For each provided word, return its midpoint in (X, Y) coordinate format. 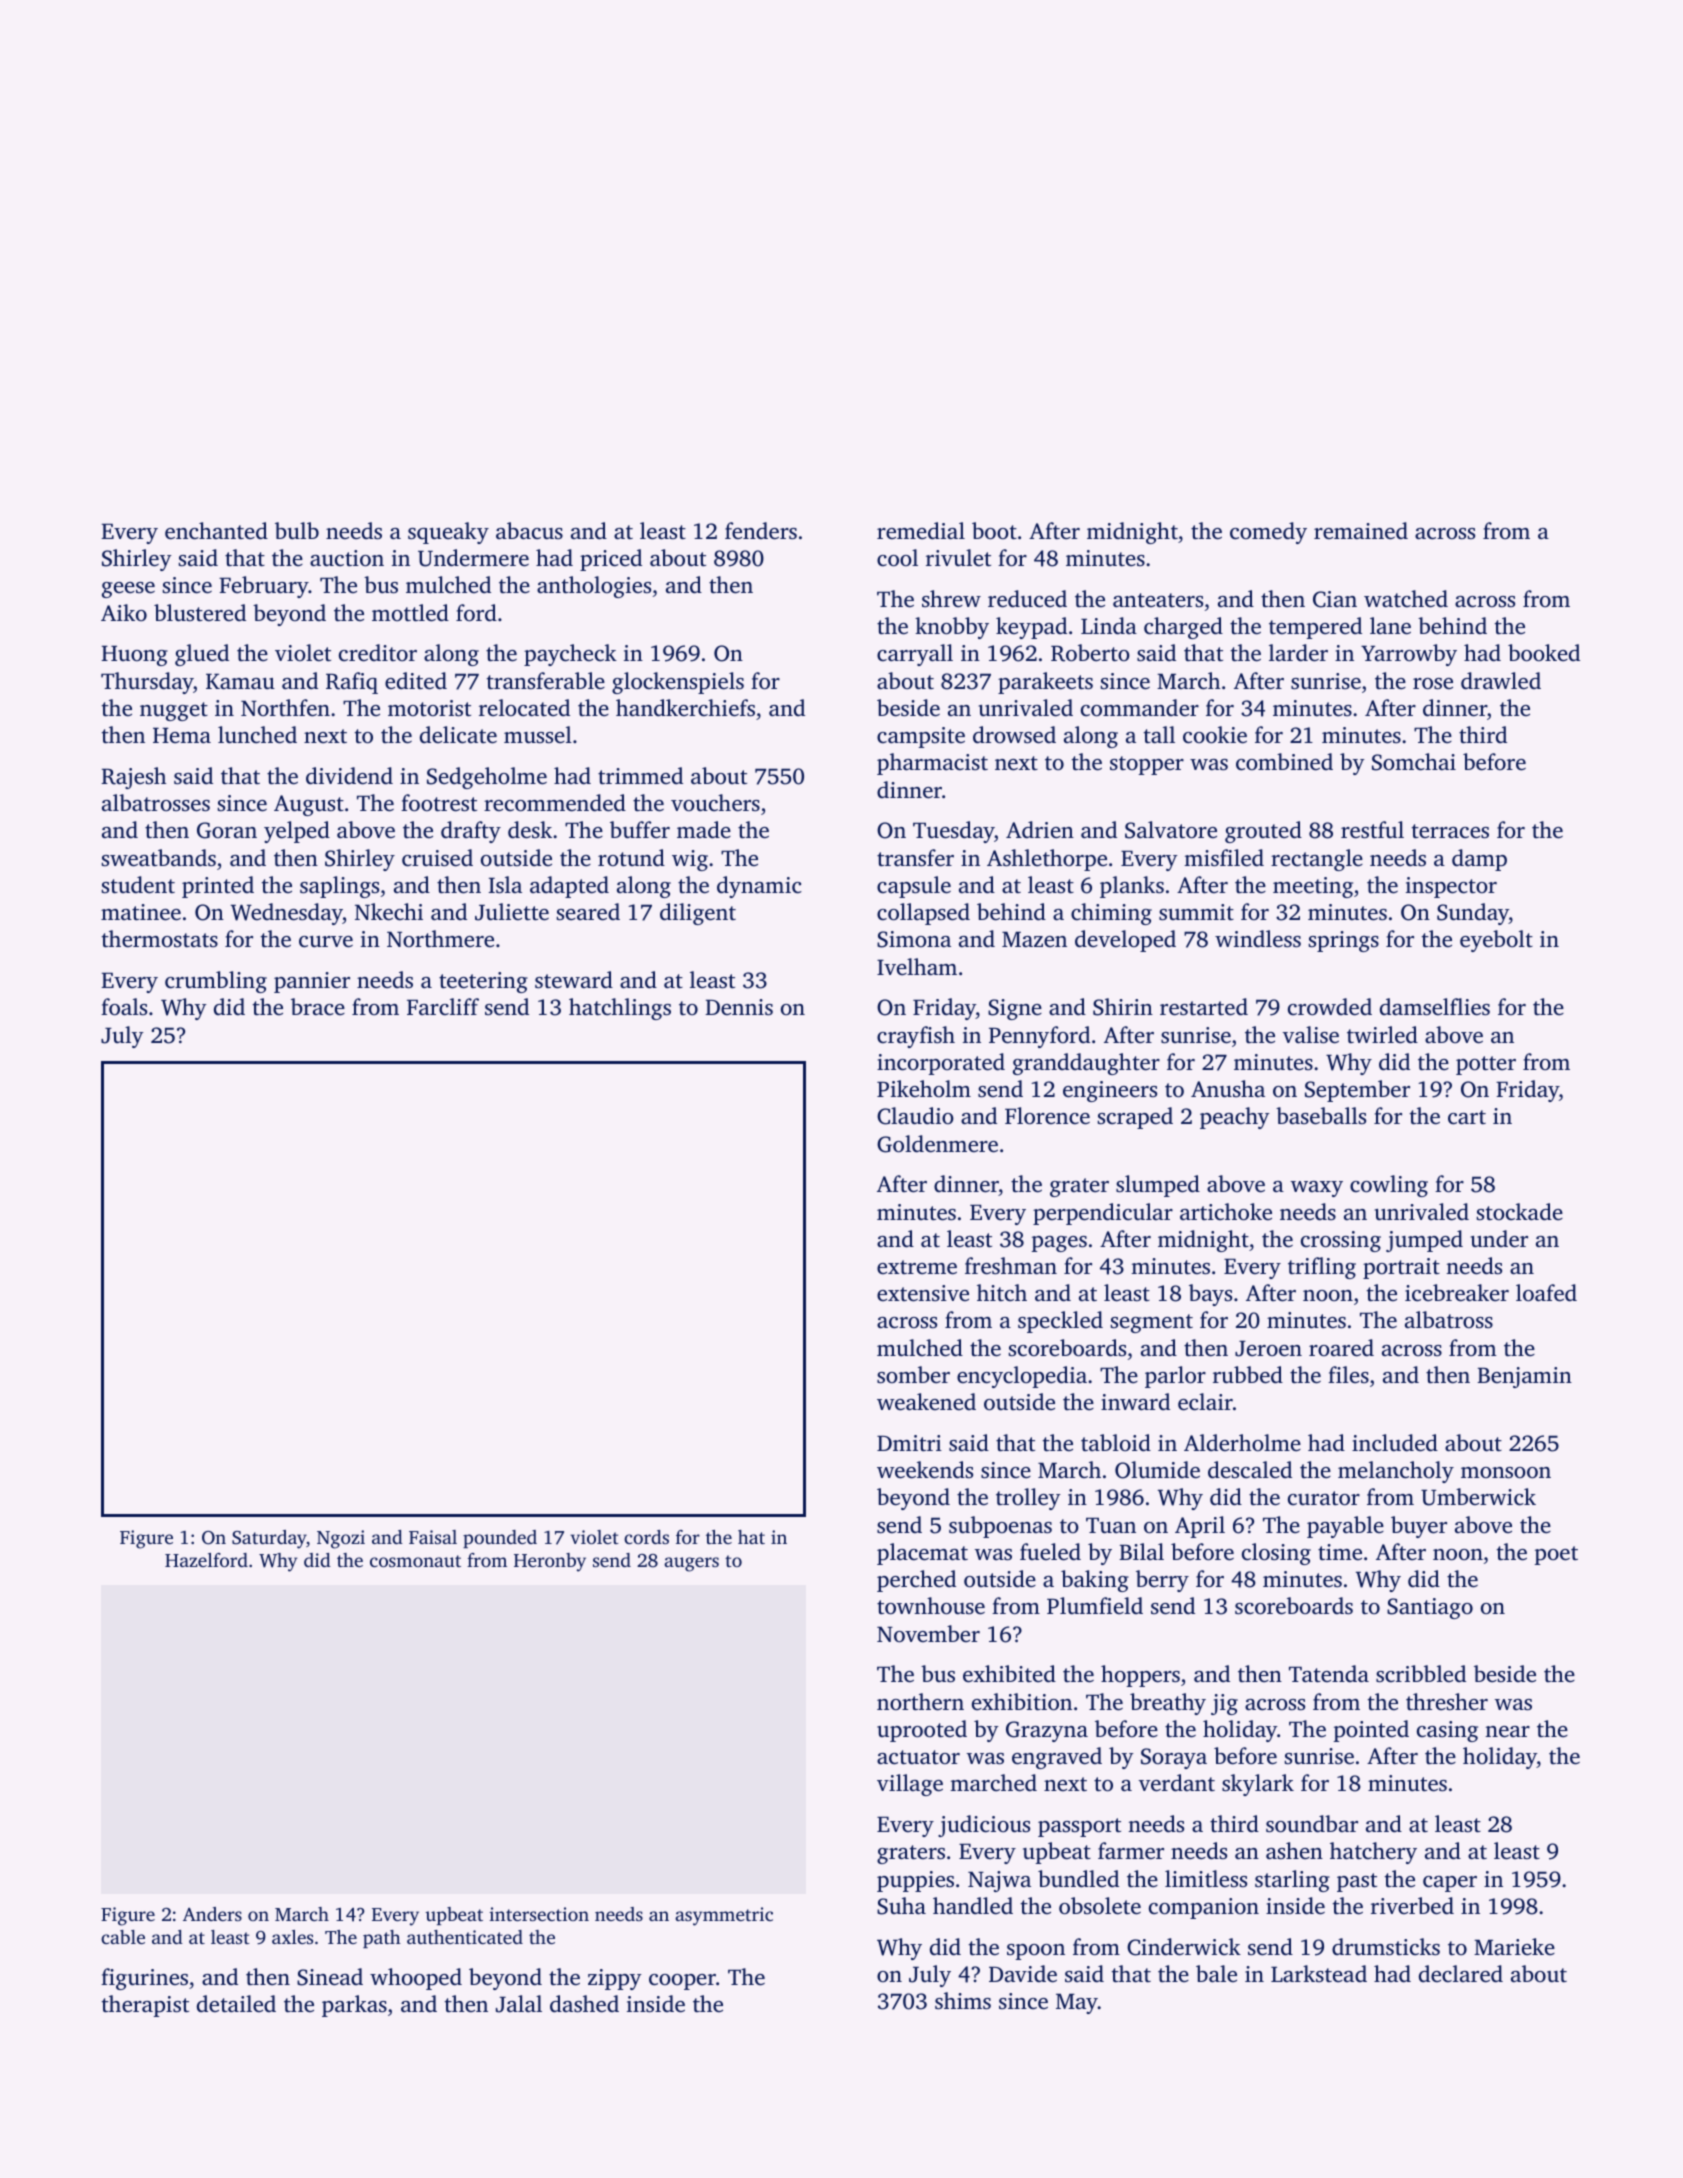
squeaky (448, 533)
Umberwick (1478, 1497)
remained (1361, 531)
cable (123, 1937)
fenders (761, 531)
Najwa (999, 1881)
